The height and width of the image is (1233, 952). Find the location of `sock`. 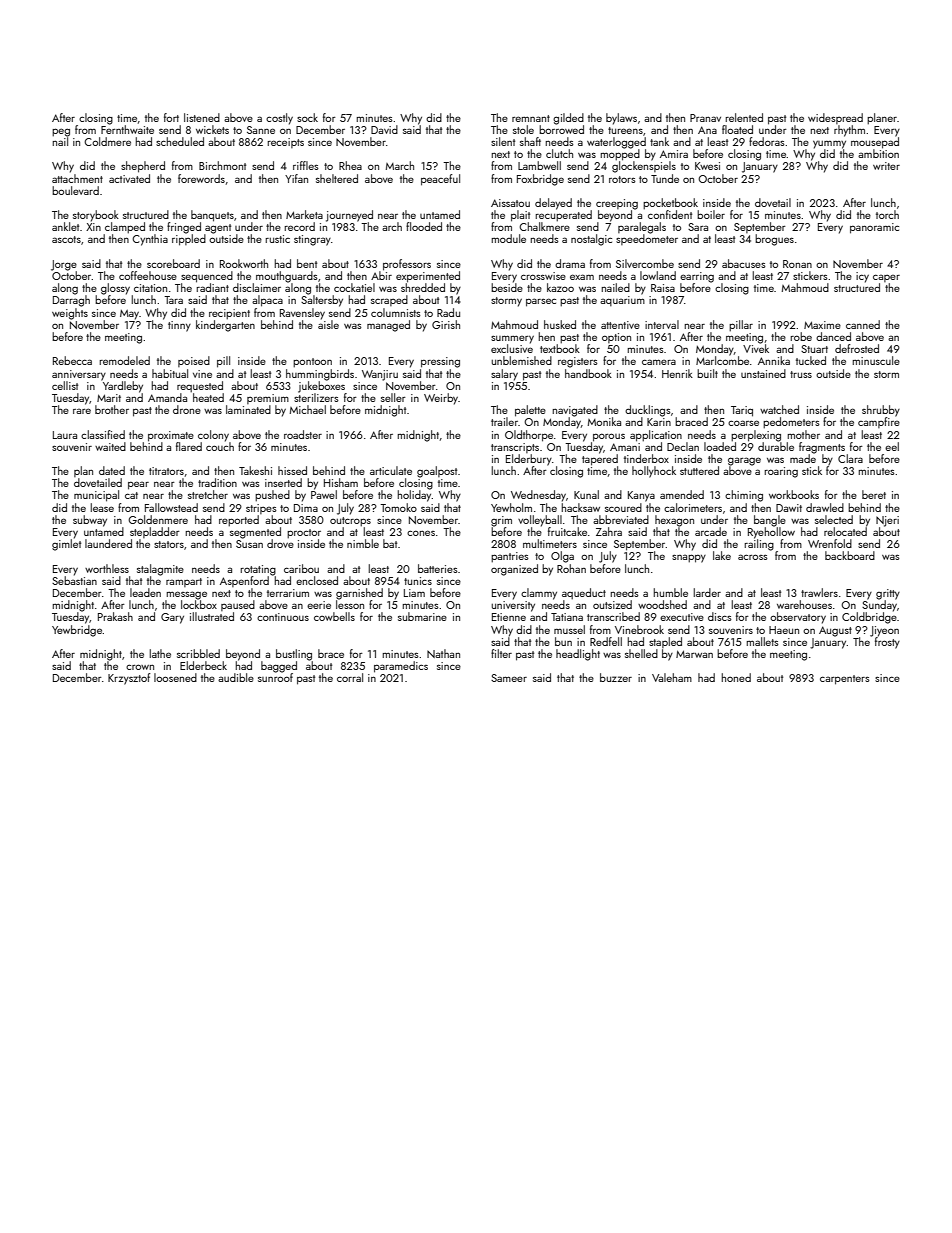

sock is located at coordinates (307, 117).
